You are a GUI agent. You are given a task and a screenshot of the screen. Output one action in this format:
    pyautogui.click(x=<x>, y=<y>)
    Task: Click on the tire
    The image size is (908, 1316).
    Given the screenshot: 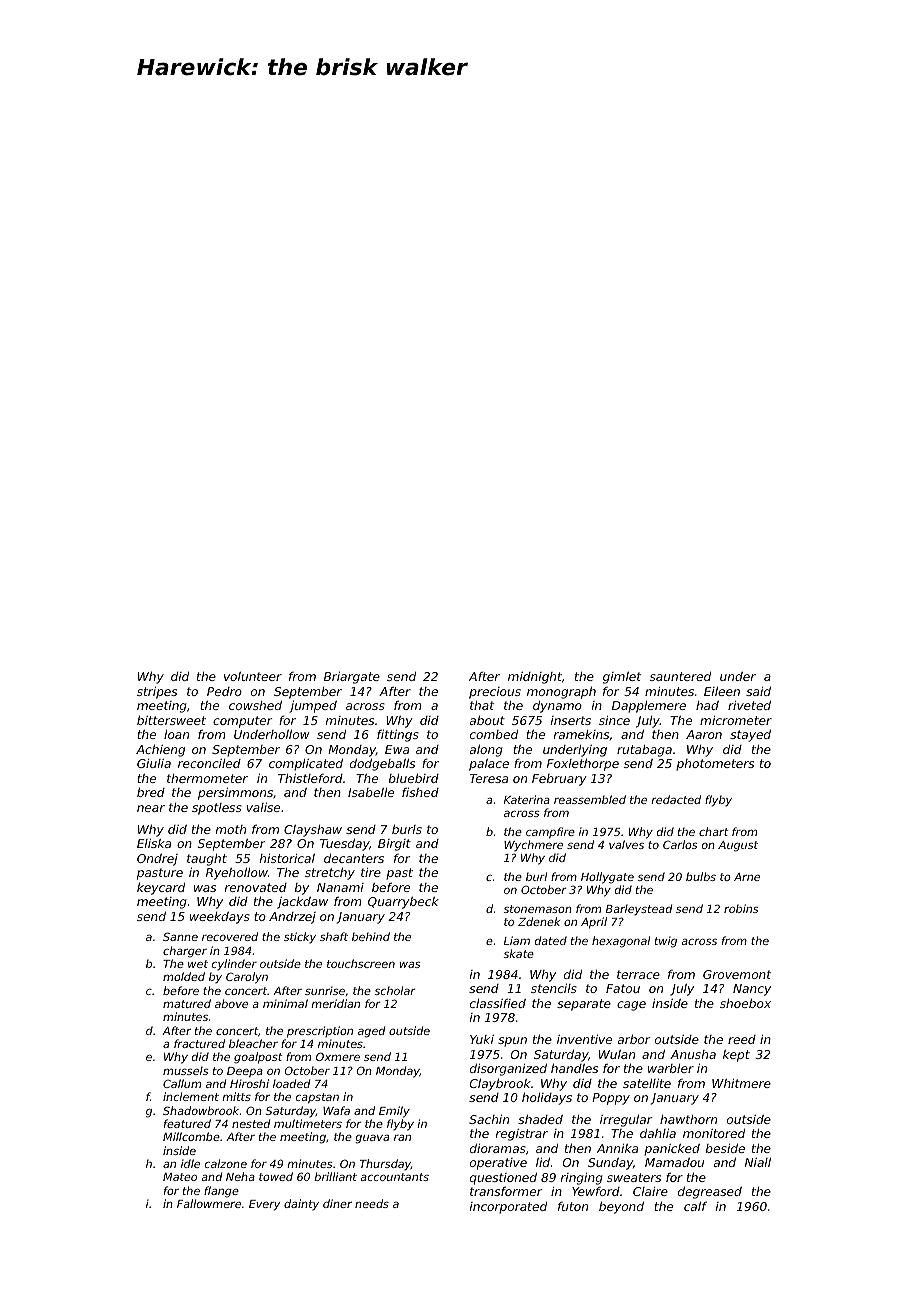 What is the action you would take?
    pyautogui.click(x=371, y=872)
